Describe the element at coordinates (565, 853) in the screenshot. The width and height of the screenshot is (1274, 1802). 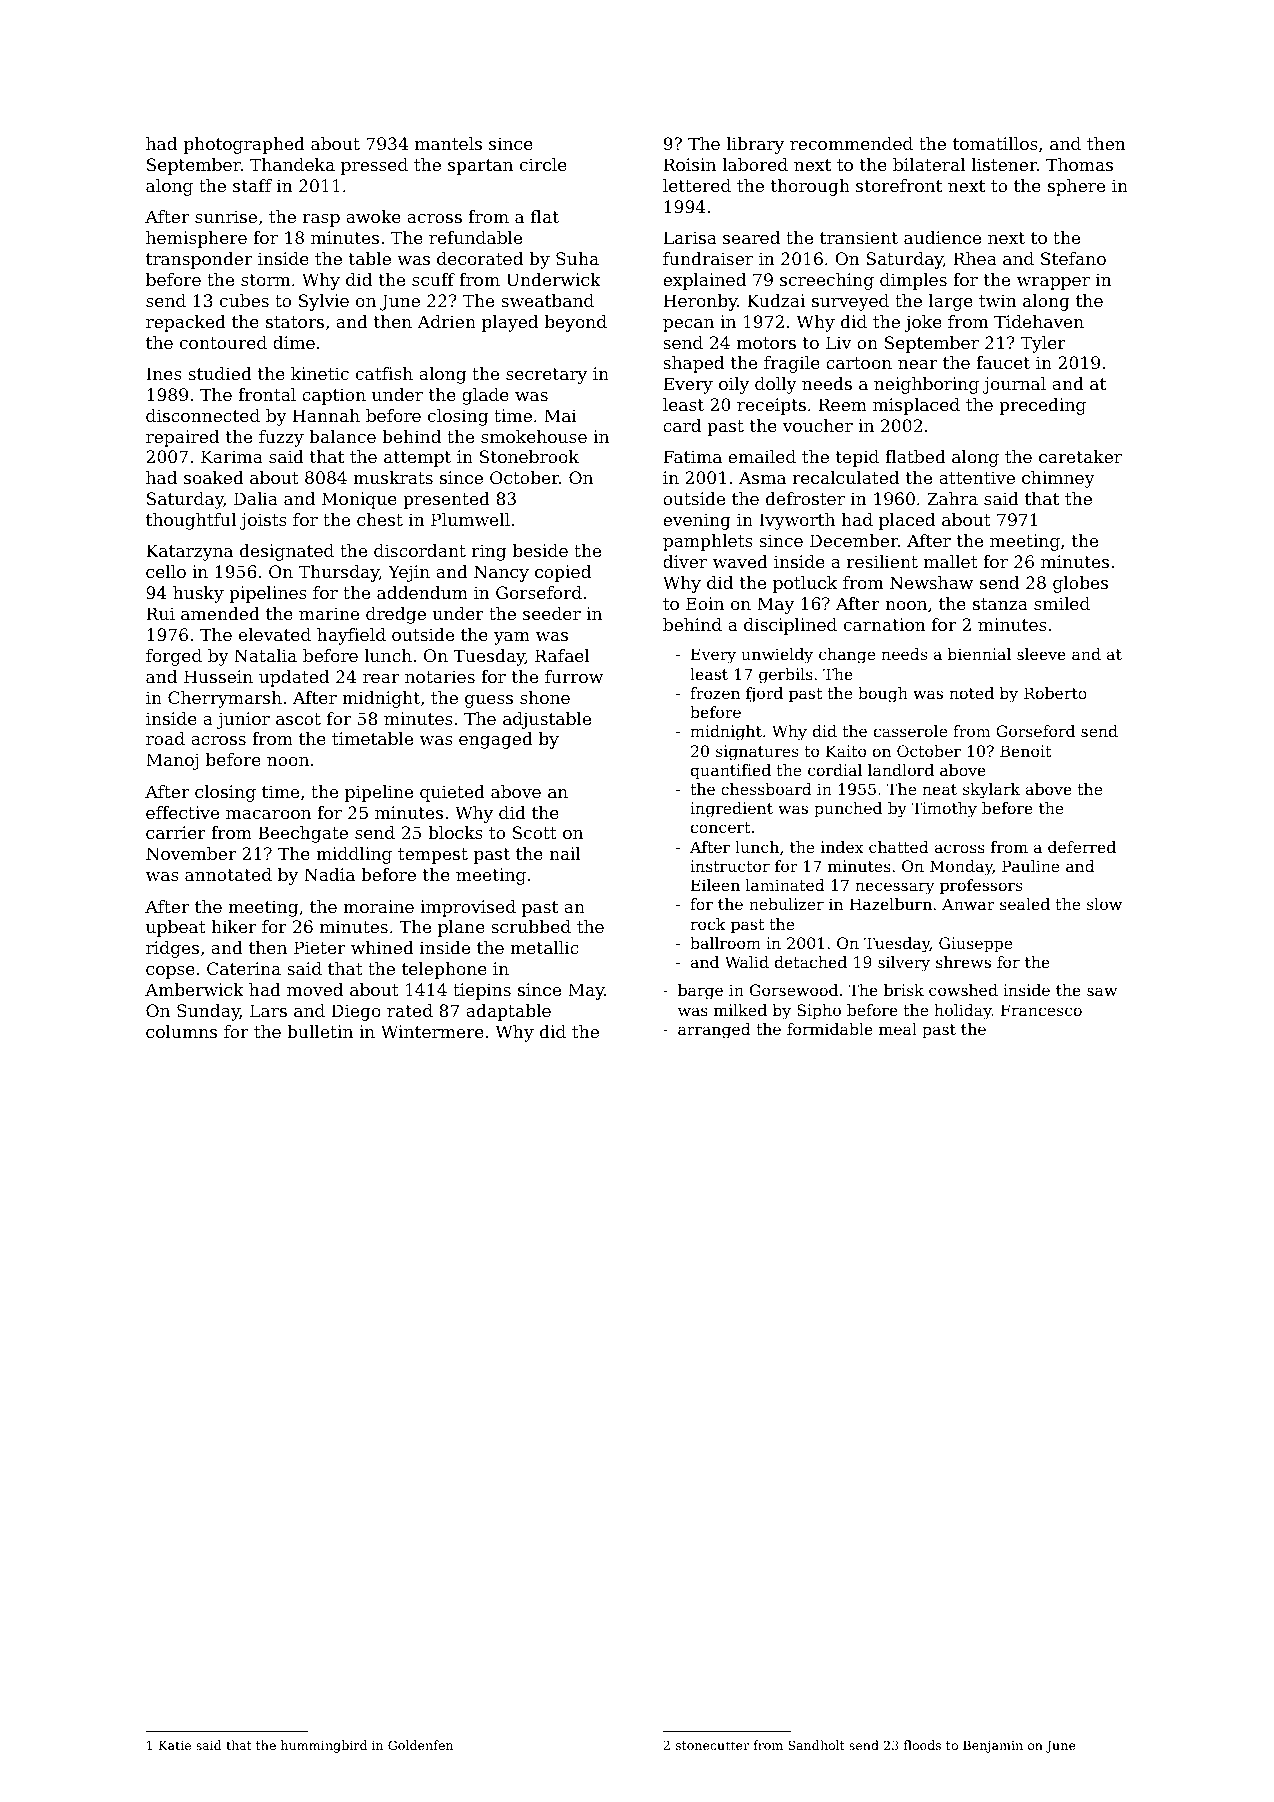
I see `nail` at that location.
